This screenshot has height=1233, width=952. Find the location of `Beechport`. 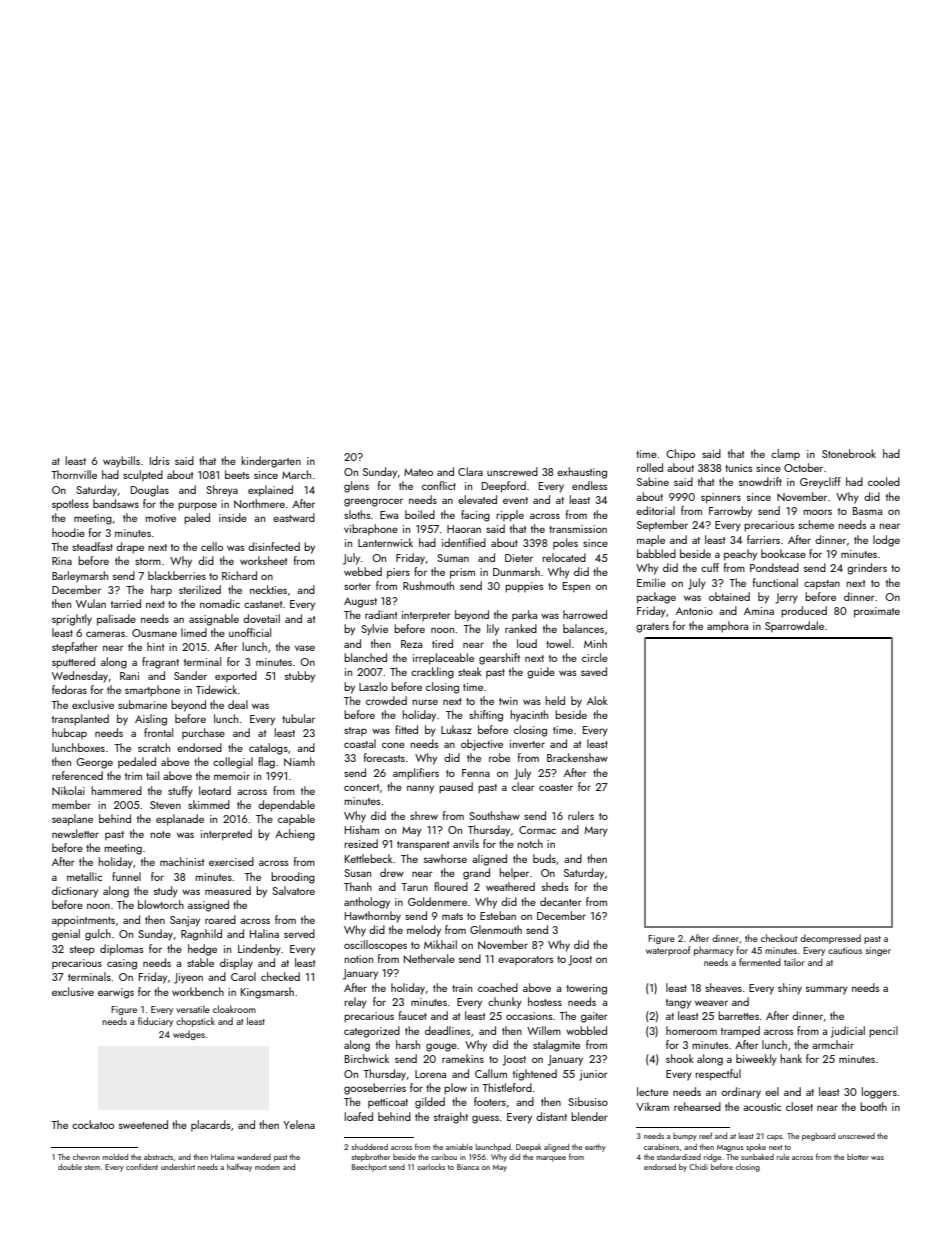

Beechport is located at coordinates (369, 1168).
